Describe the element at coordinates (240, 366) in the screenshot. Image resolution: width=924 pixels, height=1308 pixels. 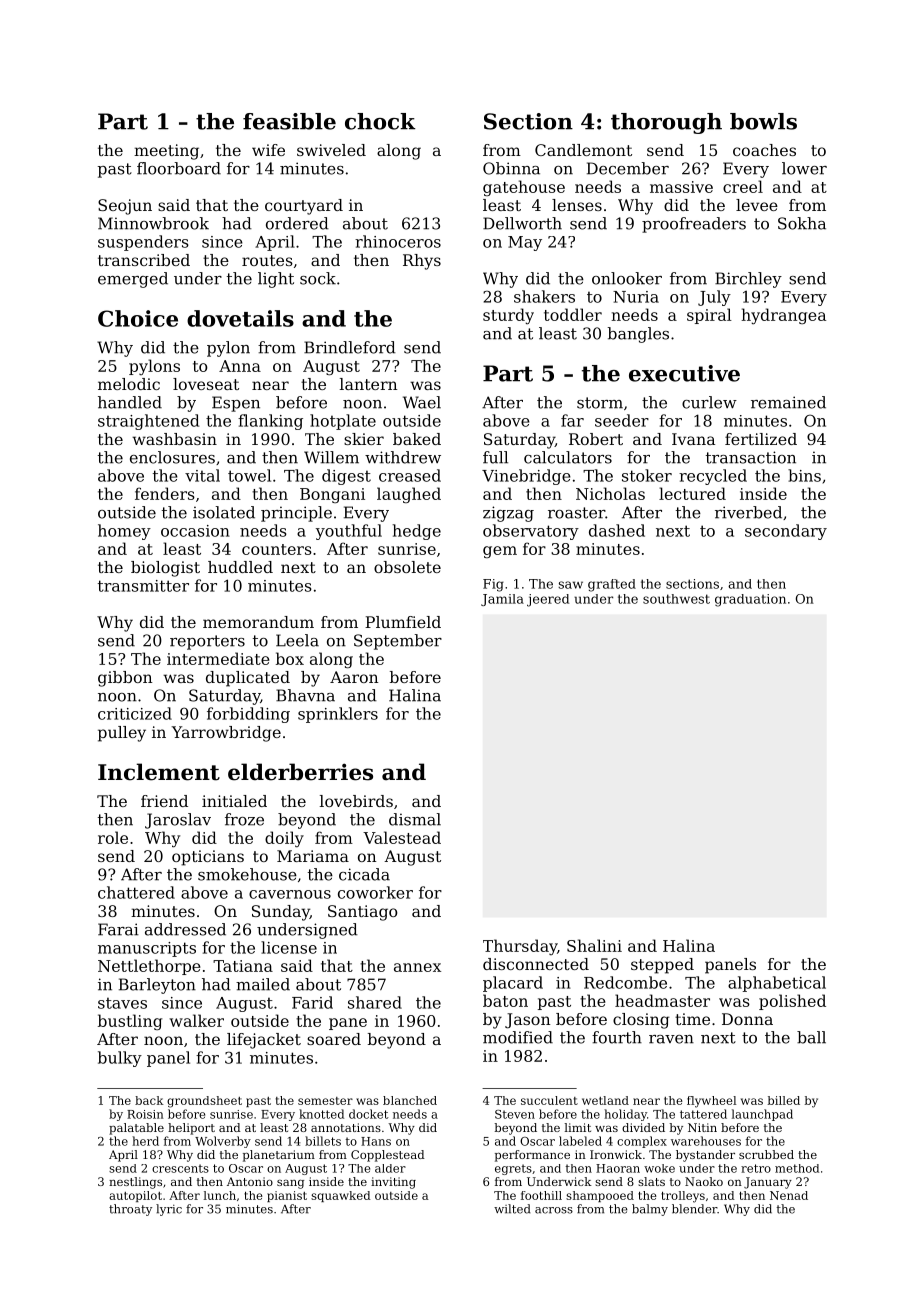
I see `Anna` at that location.
